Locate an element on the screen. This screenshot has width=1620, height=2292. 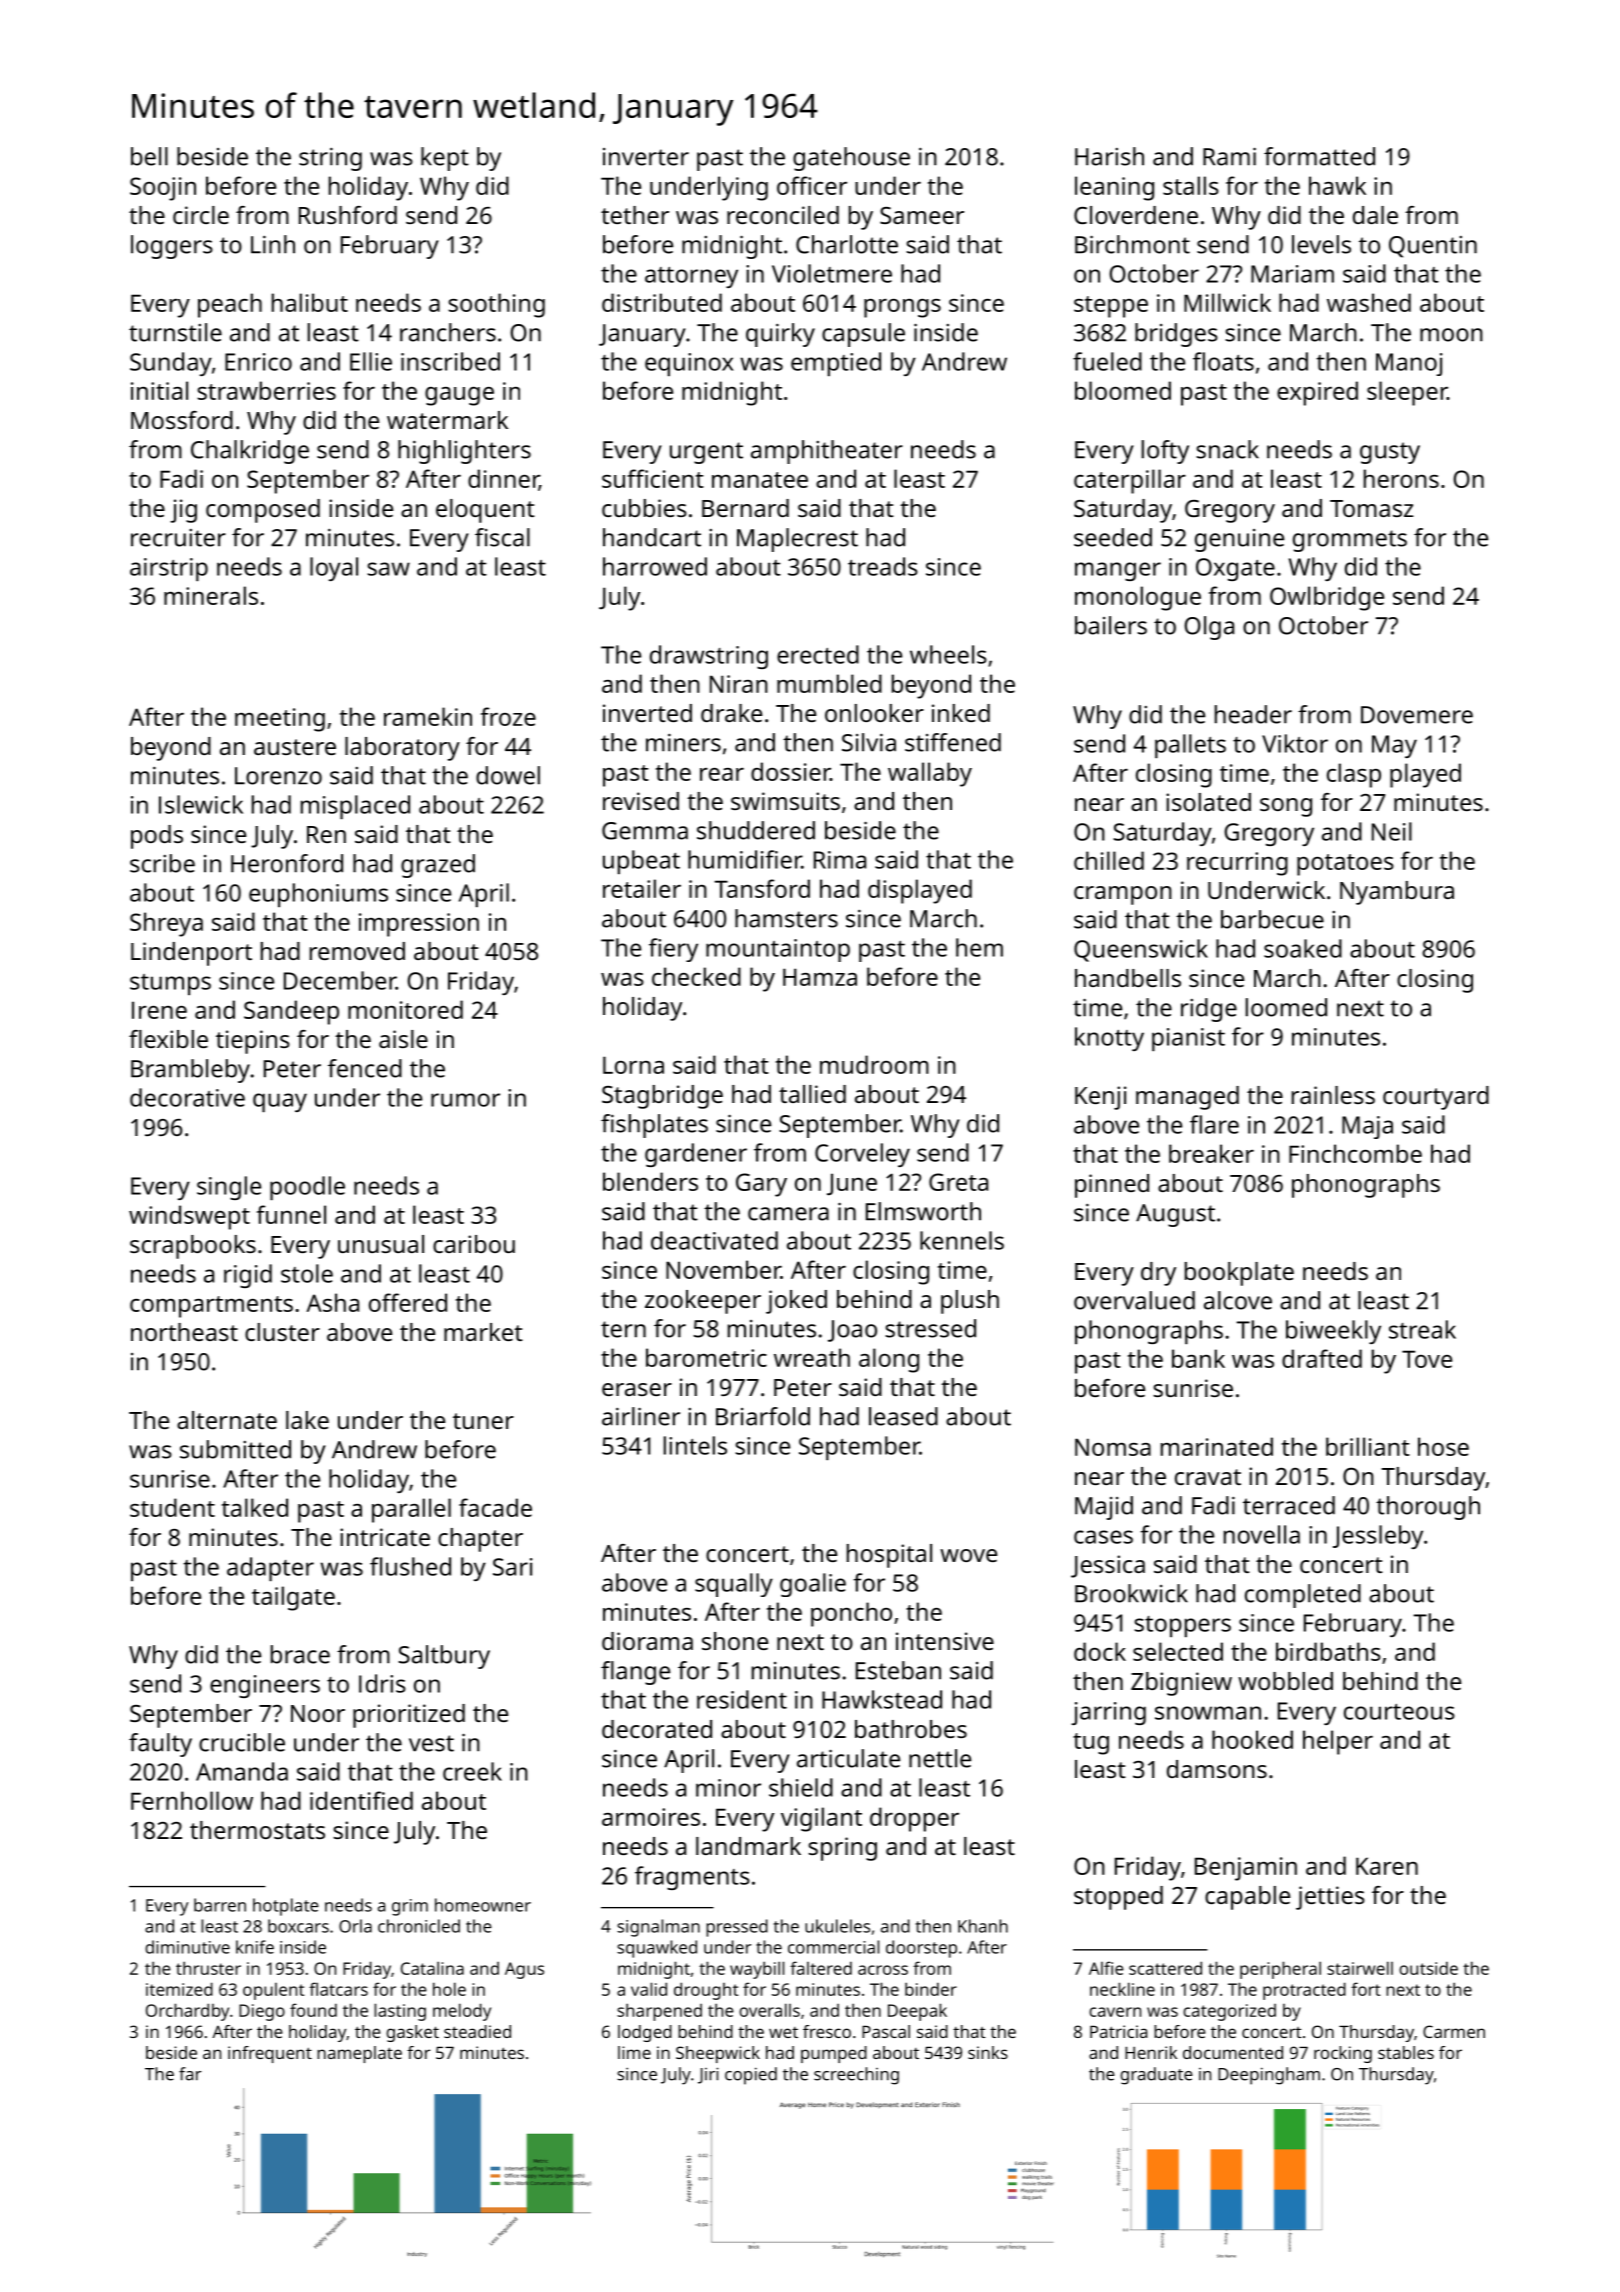
Irene is located at coordinates (159, 1010).
